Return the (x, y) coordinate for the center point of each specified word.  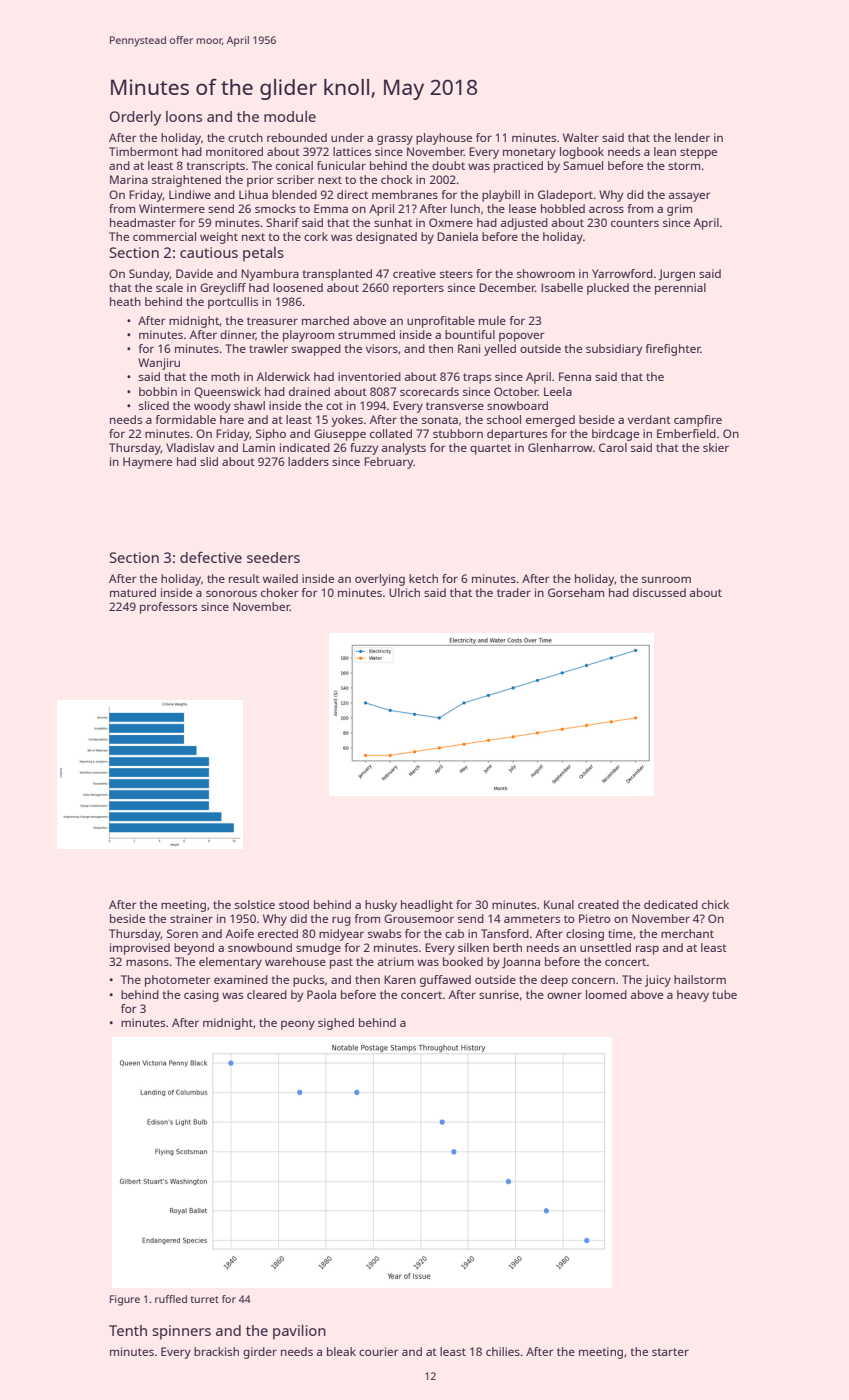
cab (454, 933)
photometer (177, 981)
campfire (698, 421)
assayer (689, 197)
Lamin (259, 447)
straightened (186, 181)
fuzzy (364, 449)
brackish (216, 1351)
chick (715, 904)
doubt (448, 165)
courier (378, 1351)
